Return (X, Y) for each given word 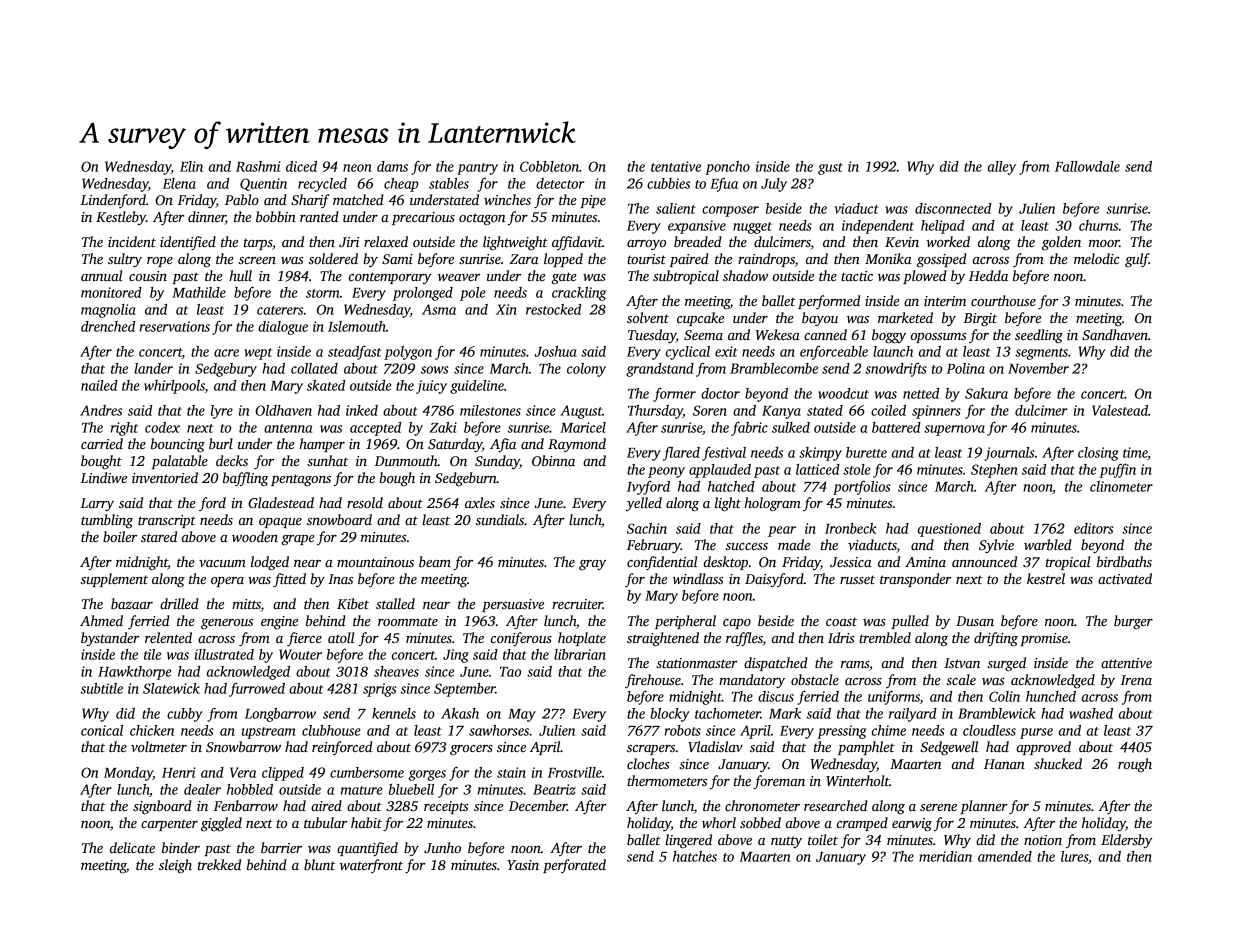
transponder (915, 580)
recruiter (577, 604)
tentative (676, 166)
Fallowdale (1087, 166)
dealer (202, 789)
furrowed (257, 690)
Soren (710, 410)
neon (357, 168)
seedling (1039, 336)
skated (326, 385)
